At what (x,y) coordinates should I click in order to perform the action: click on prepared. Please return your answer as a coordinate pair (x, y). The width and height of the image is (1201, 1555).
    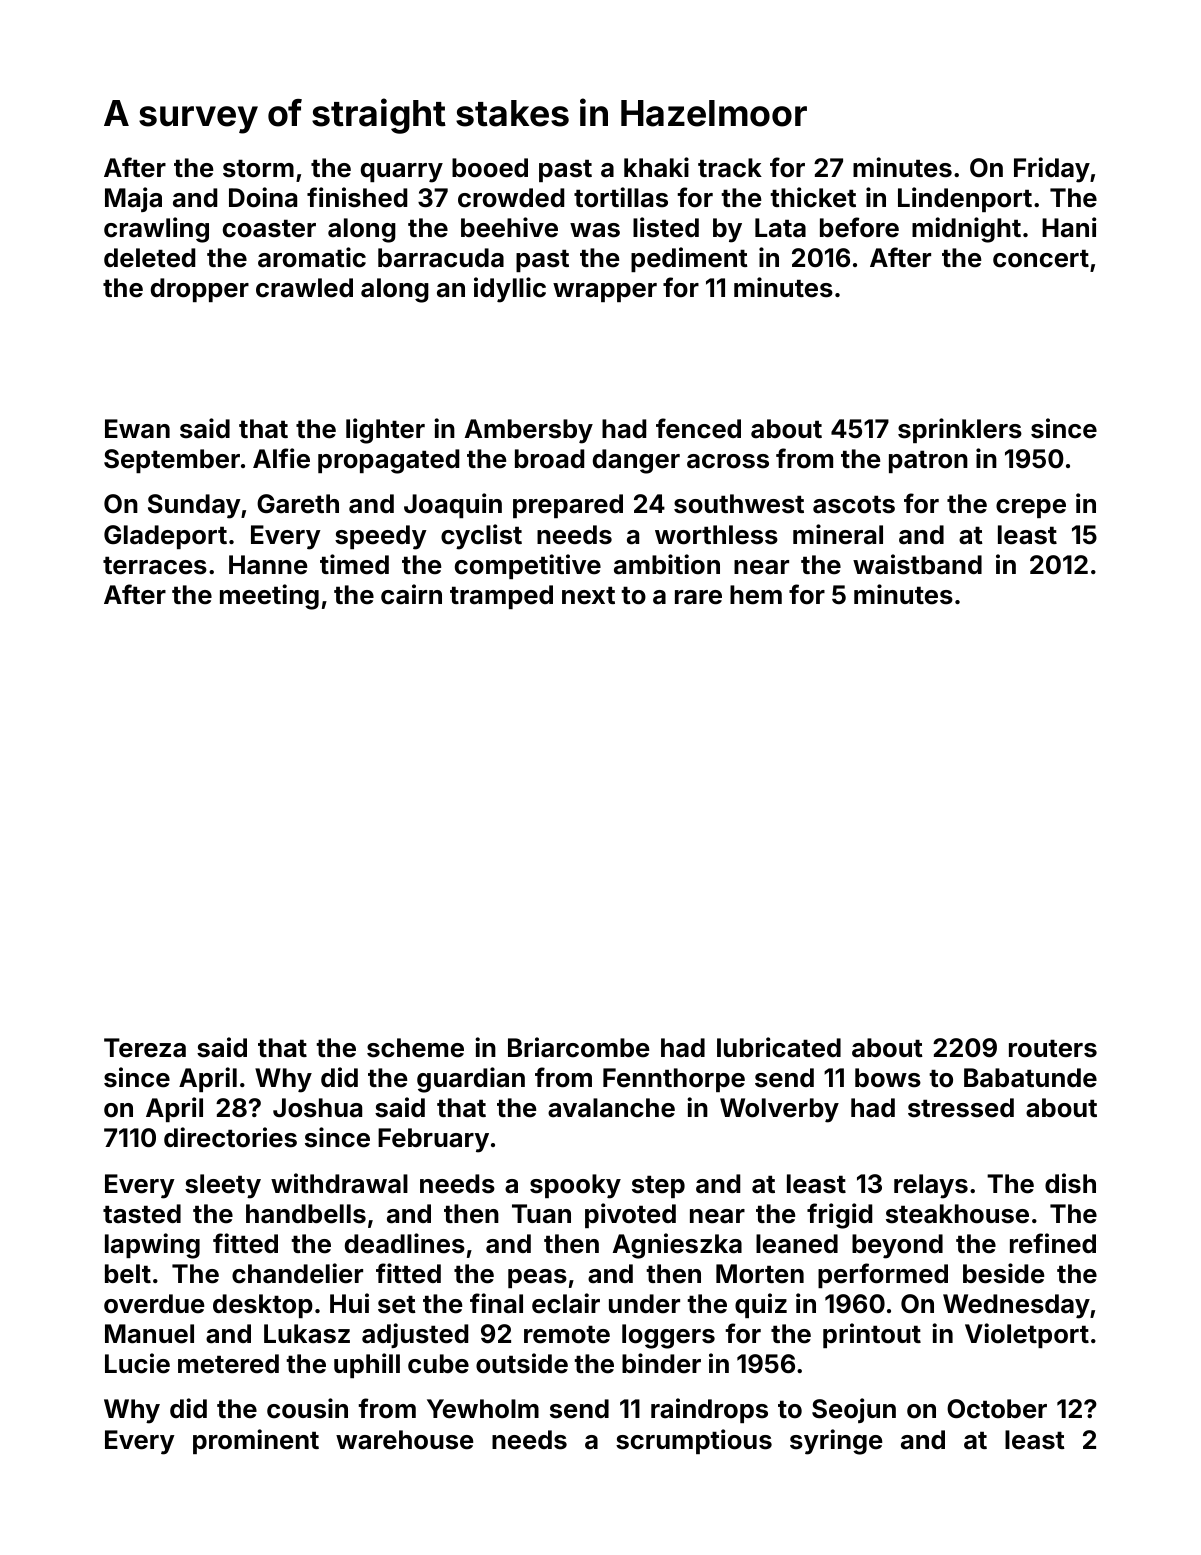
    Looking at the image, I should click on (568, 506).
